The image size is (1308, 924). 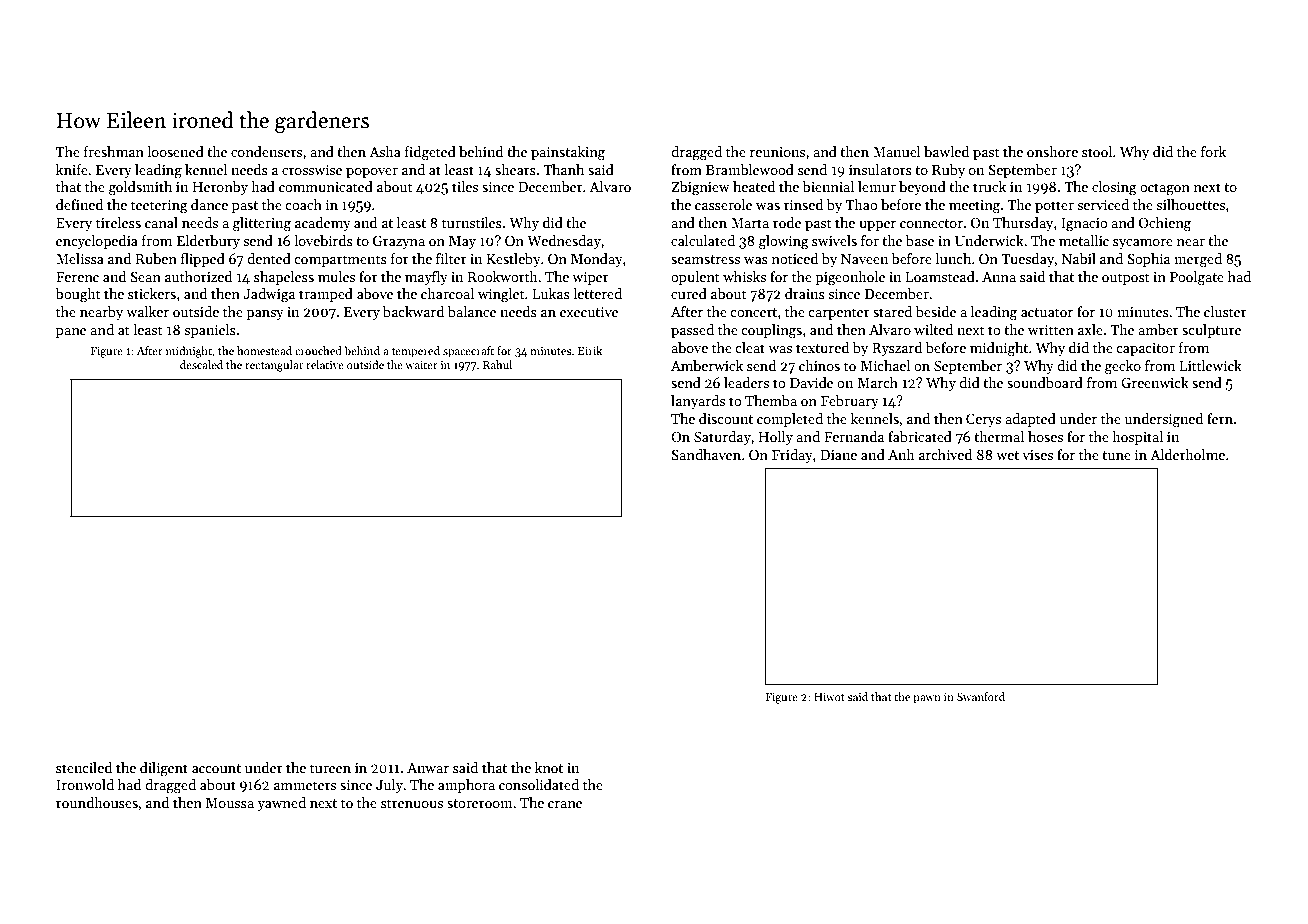 I want to click on dance, so click(x=209, y=204).
